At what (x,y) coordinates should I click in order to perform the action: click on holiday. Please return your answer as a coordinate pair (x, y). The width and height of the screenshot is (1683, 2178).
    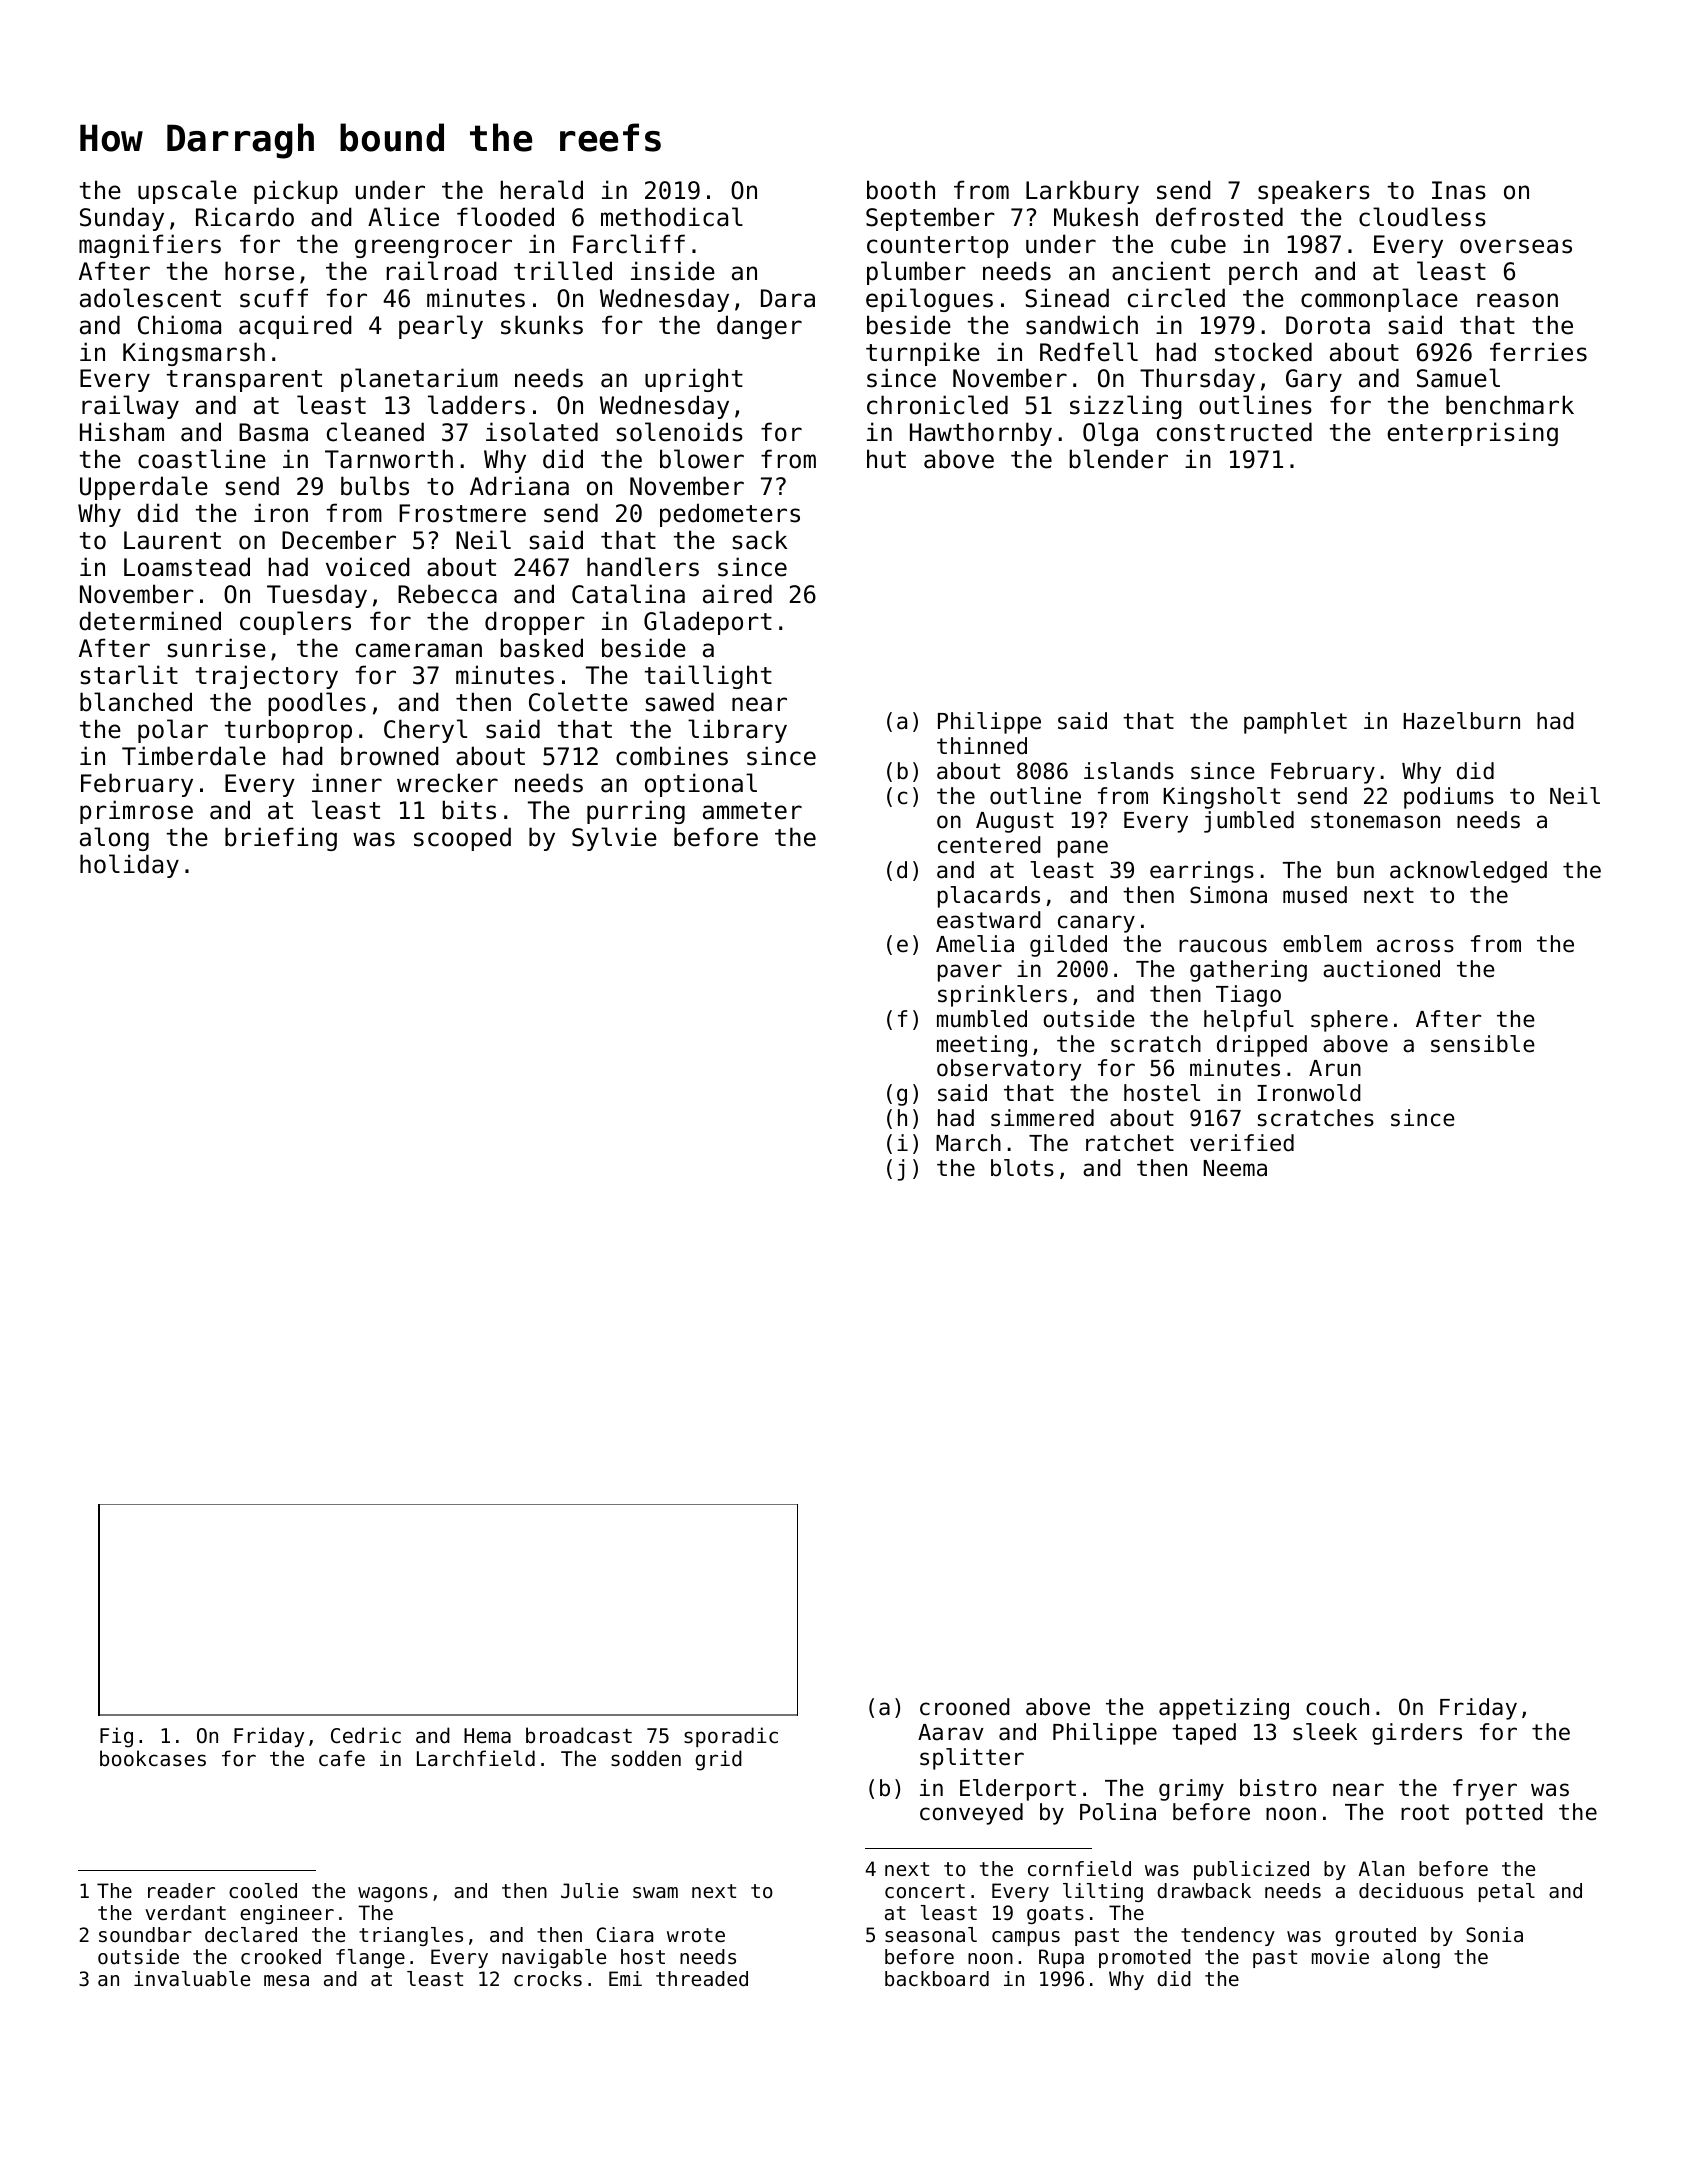
    Looking at the image, I should click on (129, 866).
